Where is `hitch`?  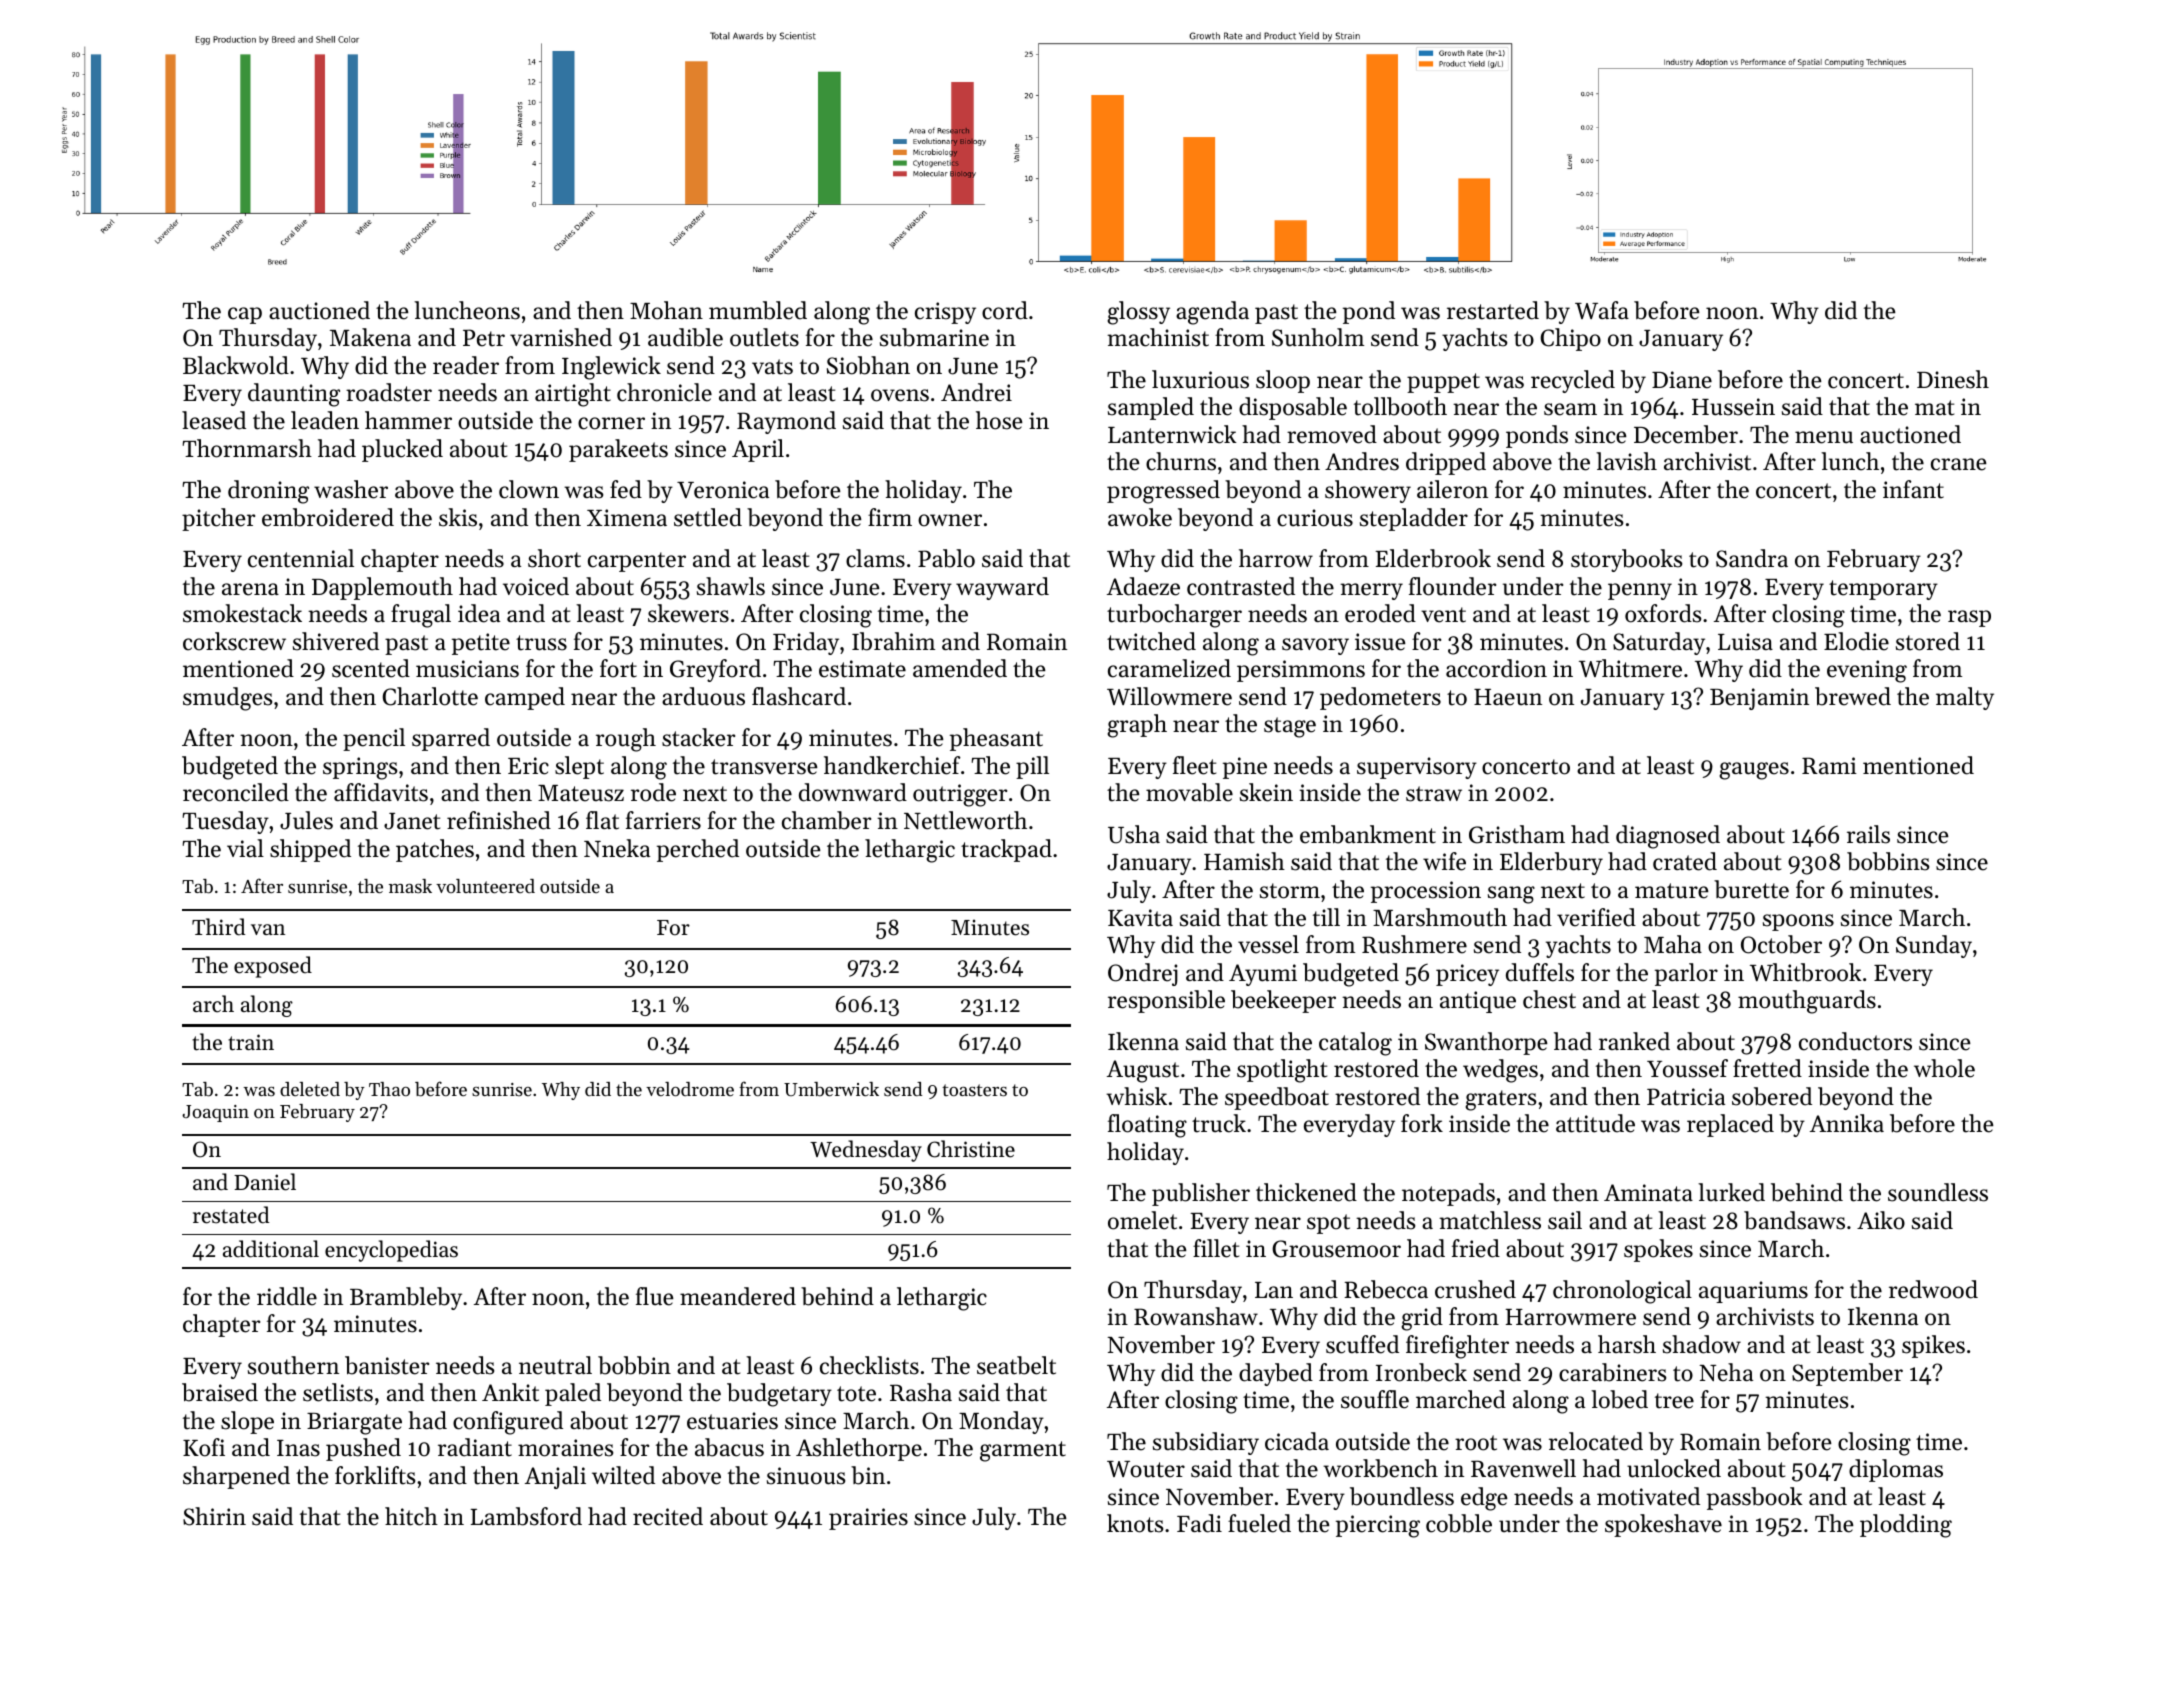
hitch is located at coordinates (411, 1516).
